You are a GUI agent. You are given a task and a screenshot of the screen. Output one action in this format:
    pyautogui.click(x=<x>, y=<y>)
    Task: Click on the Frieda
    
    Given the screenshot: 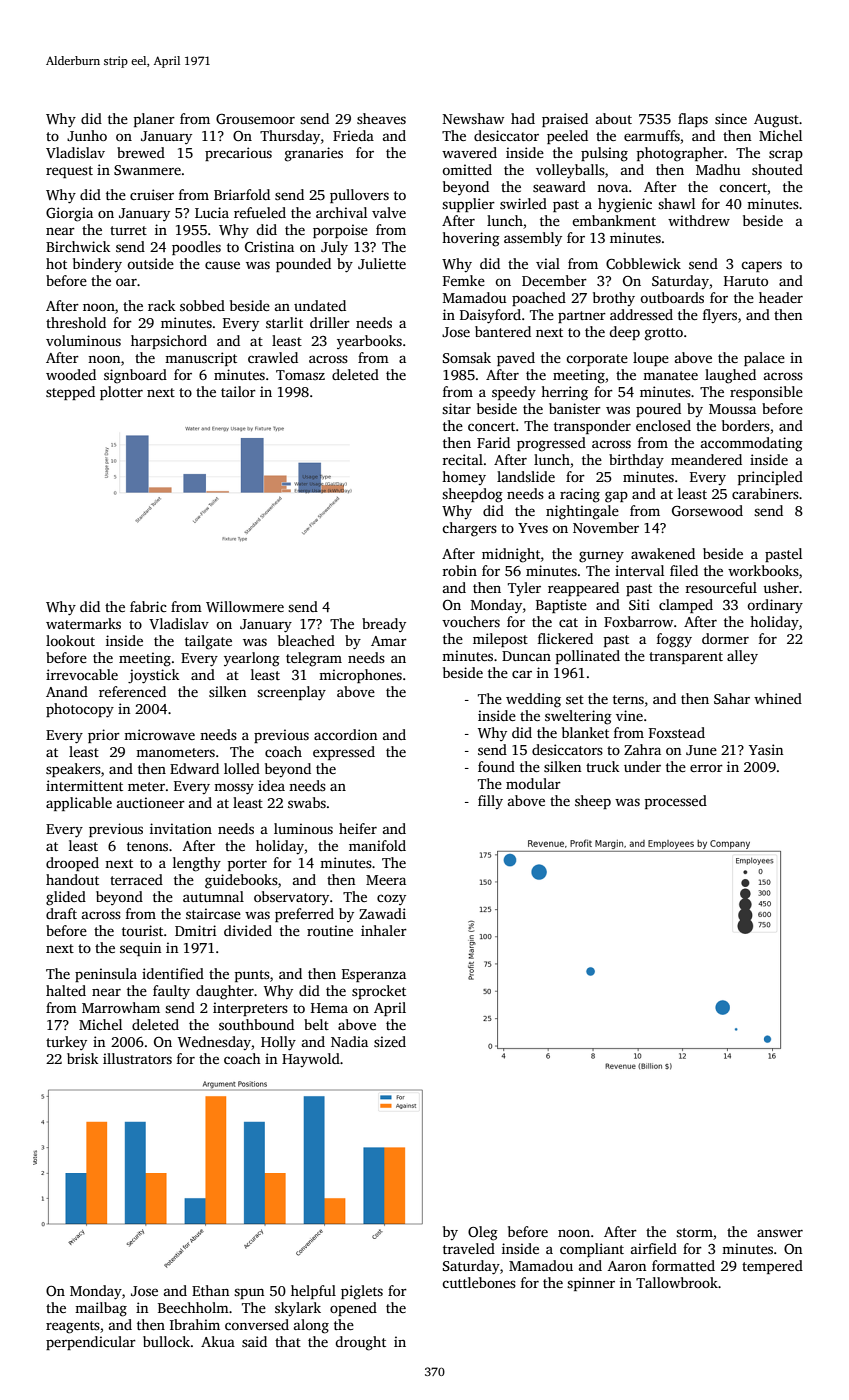 What is the action you would take?
    pyautogui.click(x=353, y=135)
